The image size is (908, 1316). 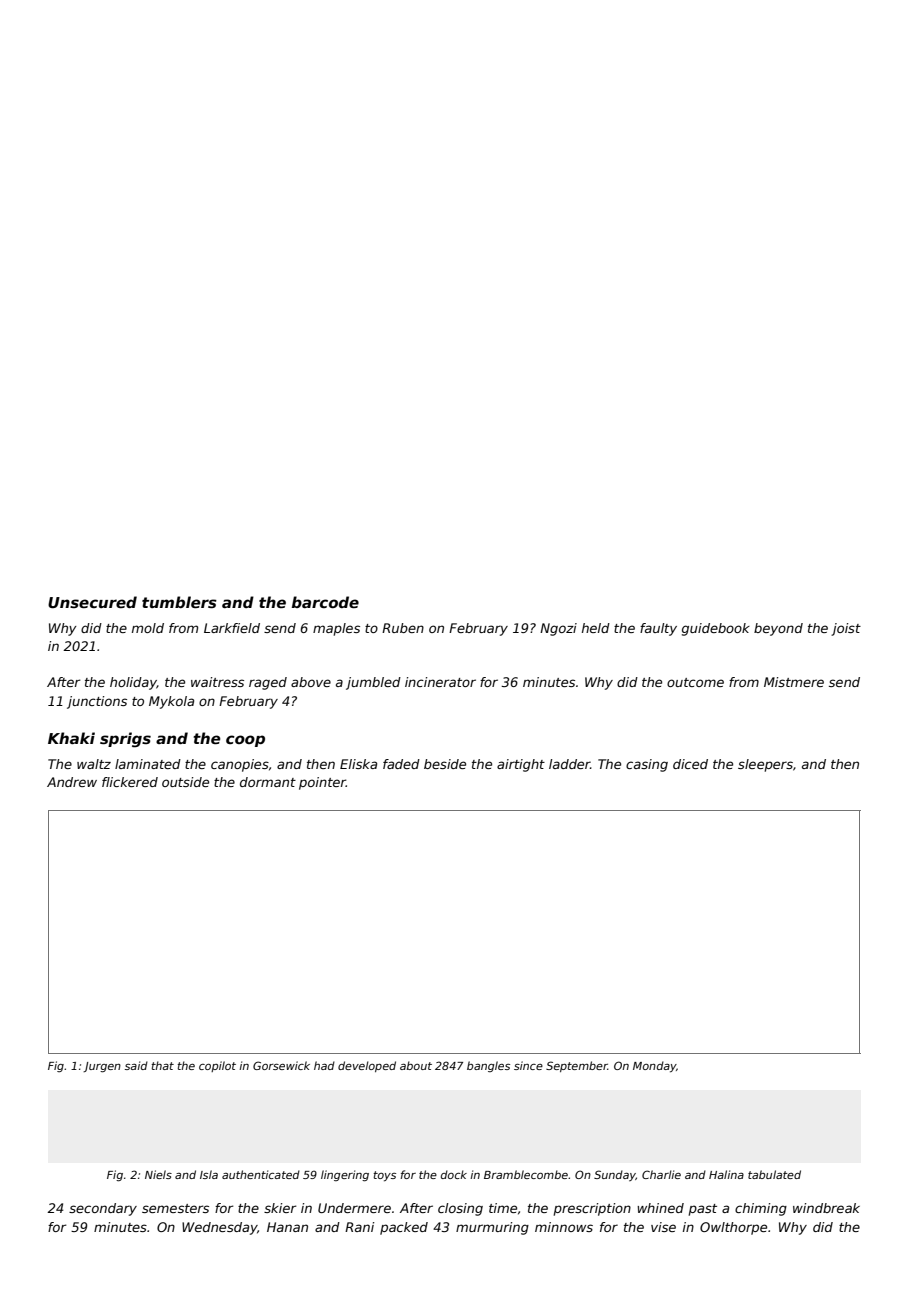 I want to click on Mistmere, so click(x=794, y=682).
